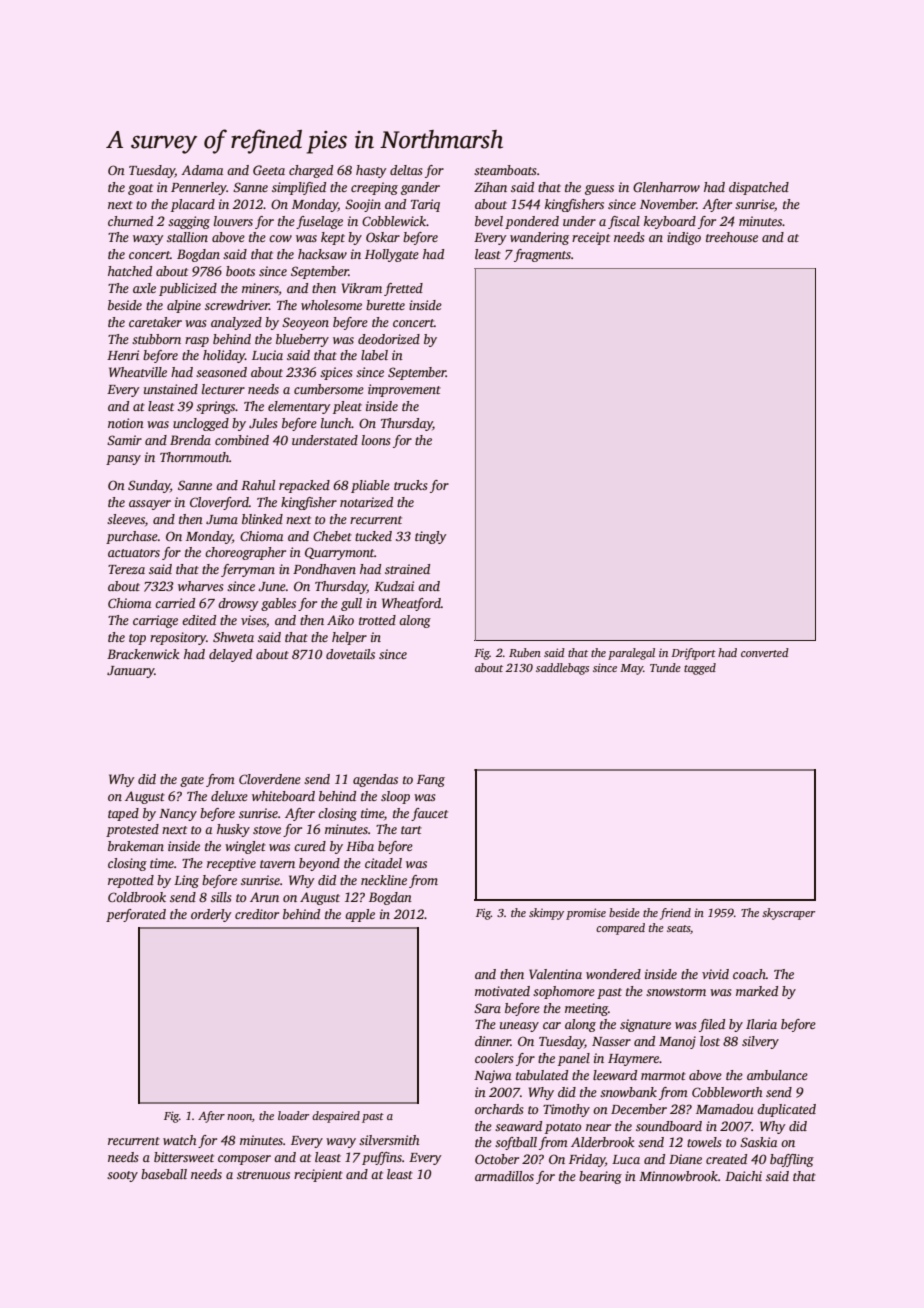  I want to click on strained, so click(407, 569).
